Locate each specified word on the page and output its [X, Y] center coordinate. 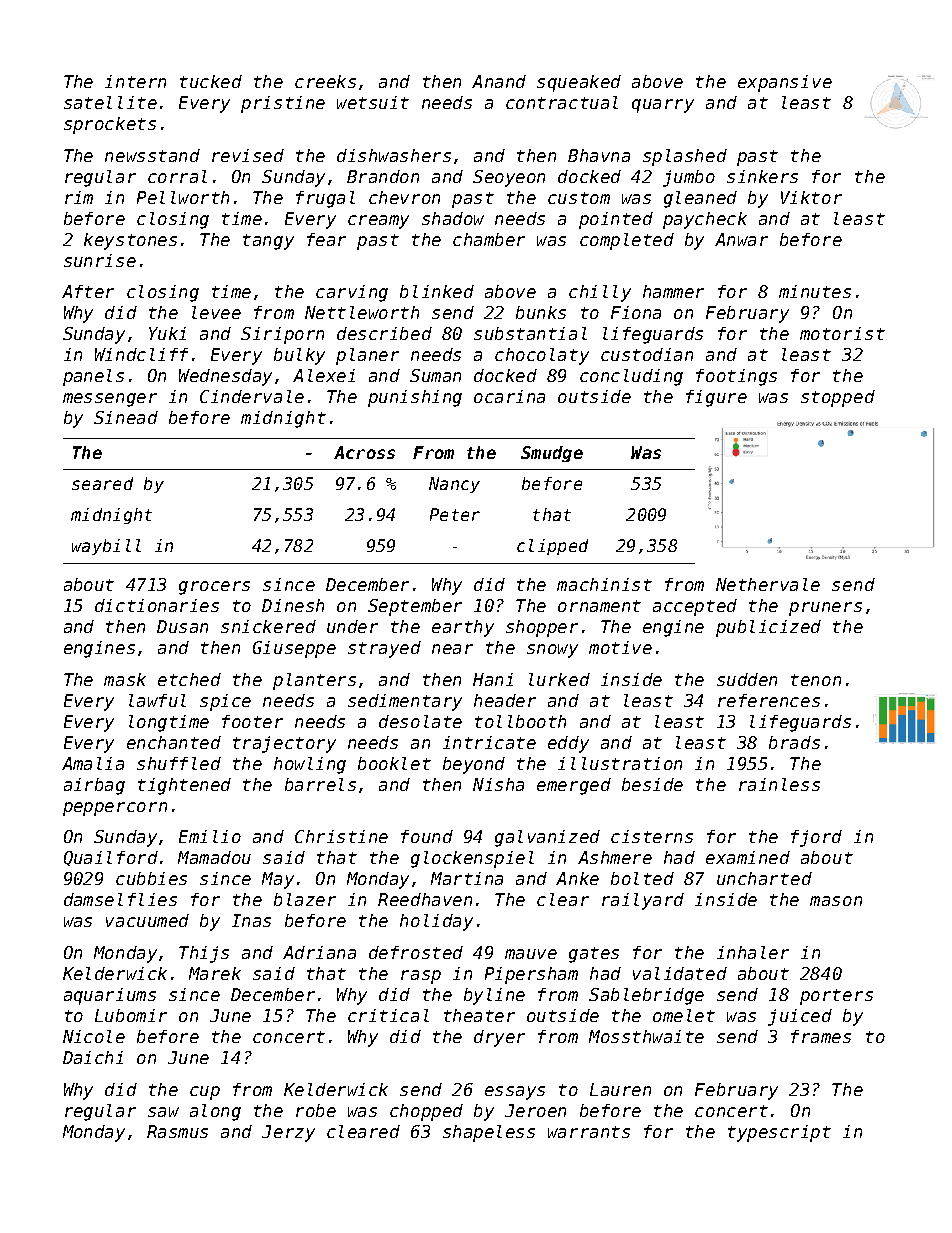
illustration [620, 763]
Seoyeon [509, 178]
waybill [106, 547]
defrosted [416, 952]
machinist [604, 584]
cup [205, 1093]
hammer [673, 291]
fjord [816, 838]
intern [135, 81]
